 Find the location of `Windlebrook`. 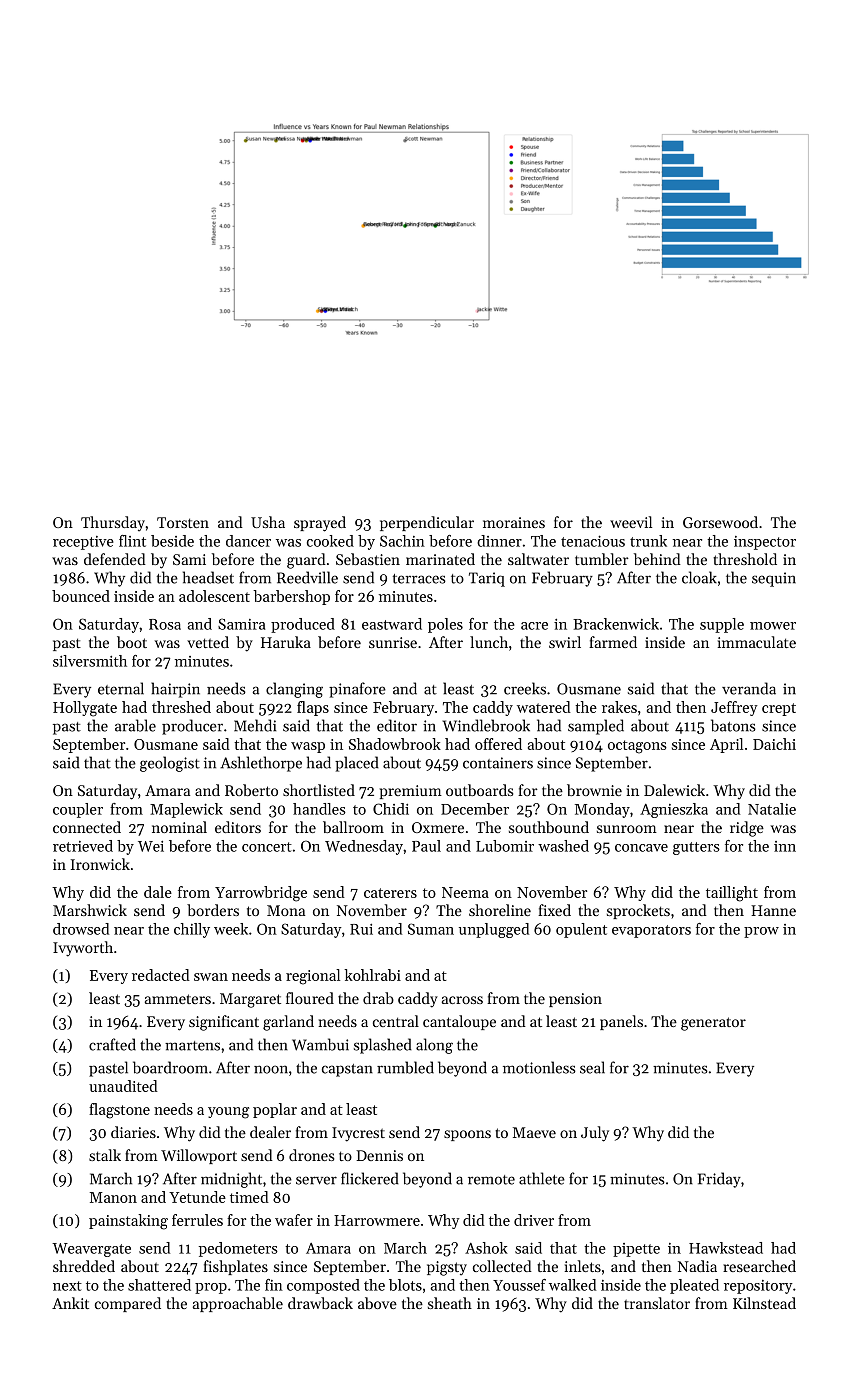

Windlebrook is located at coordinates (486, 725).
